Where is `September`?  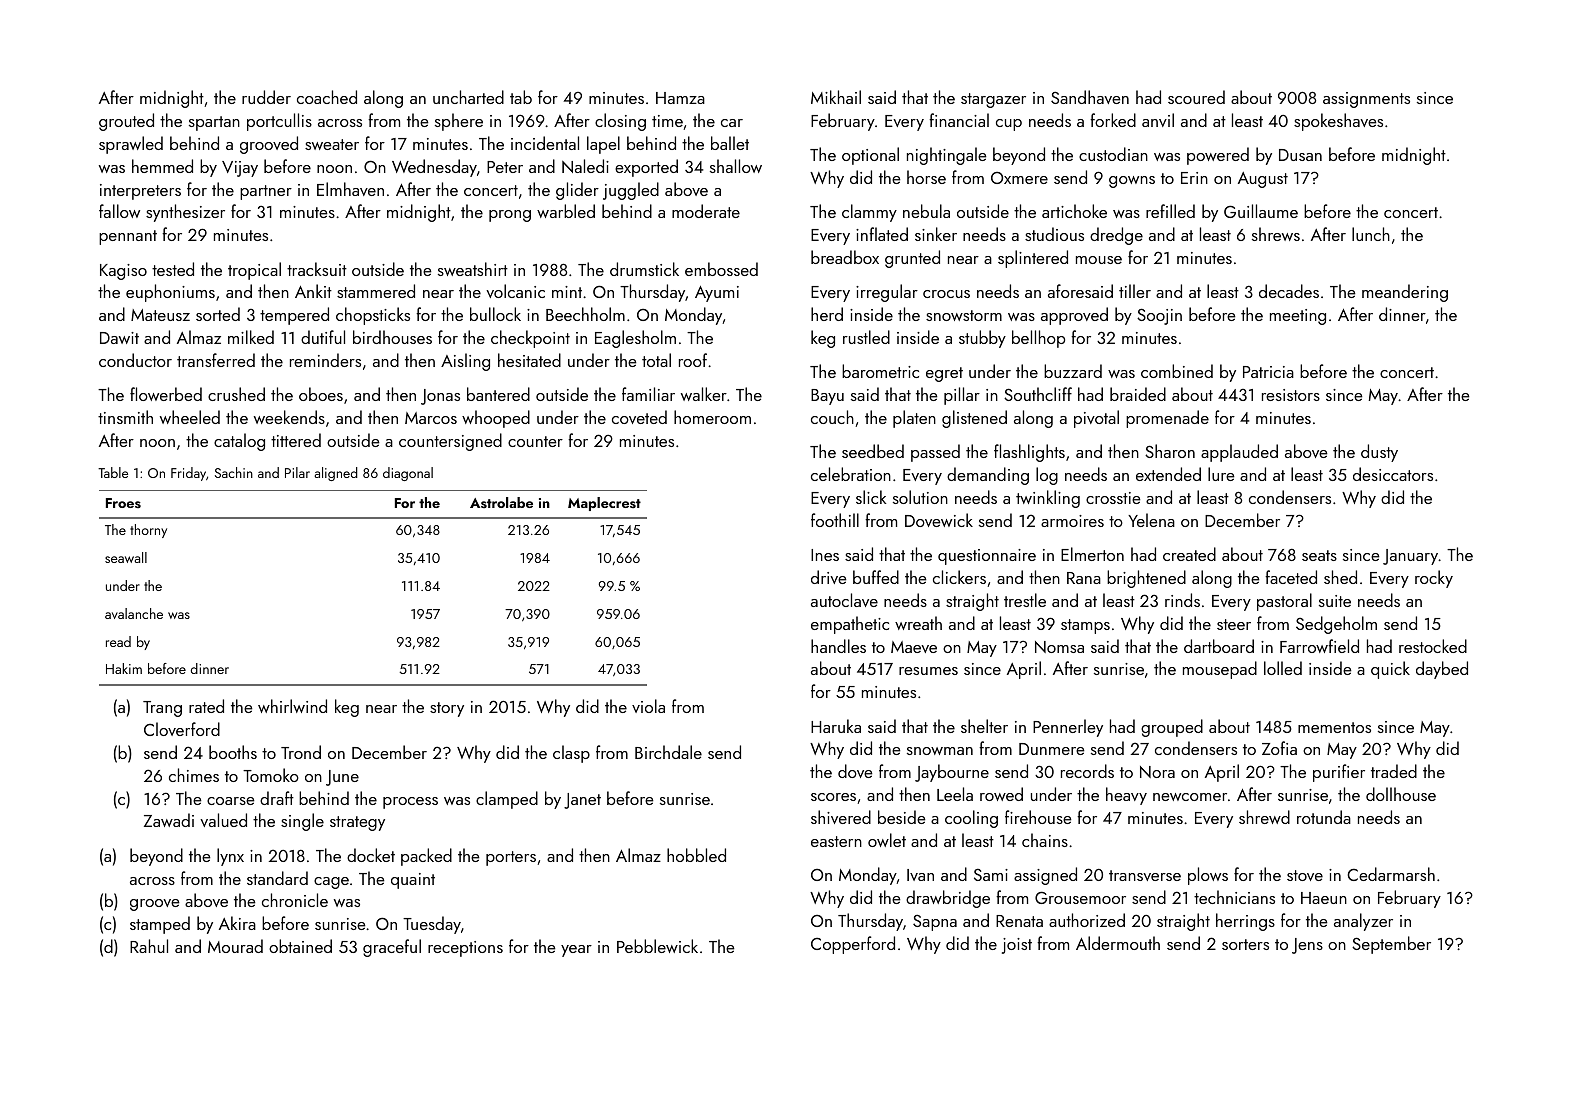 September is located at coordinates (1391, 945).
